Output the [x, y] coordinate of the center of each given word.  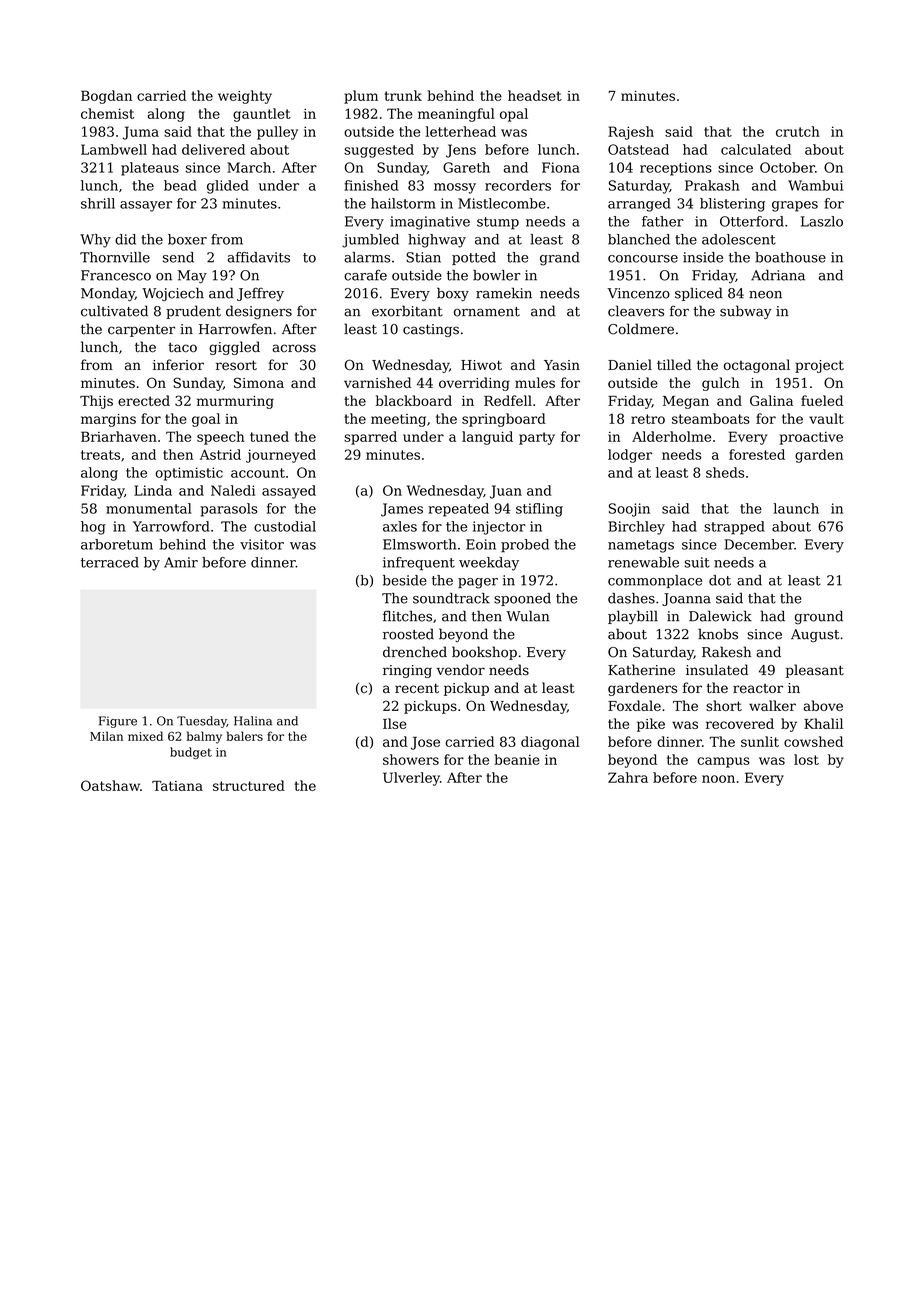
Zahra [628, 777]
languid [487, 438]
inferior [178, 364]
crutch [798, 131]
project [819, 366]
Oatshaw [110, 785]
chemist [107, 113]
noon [718, 779]
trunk [403, 95]
